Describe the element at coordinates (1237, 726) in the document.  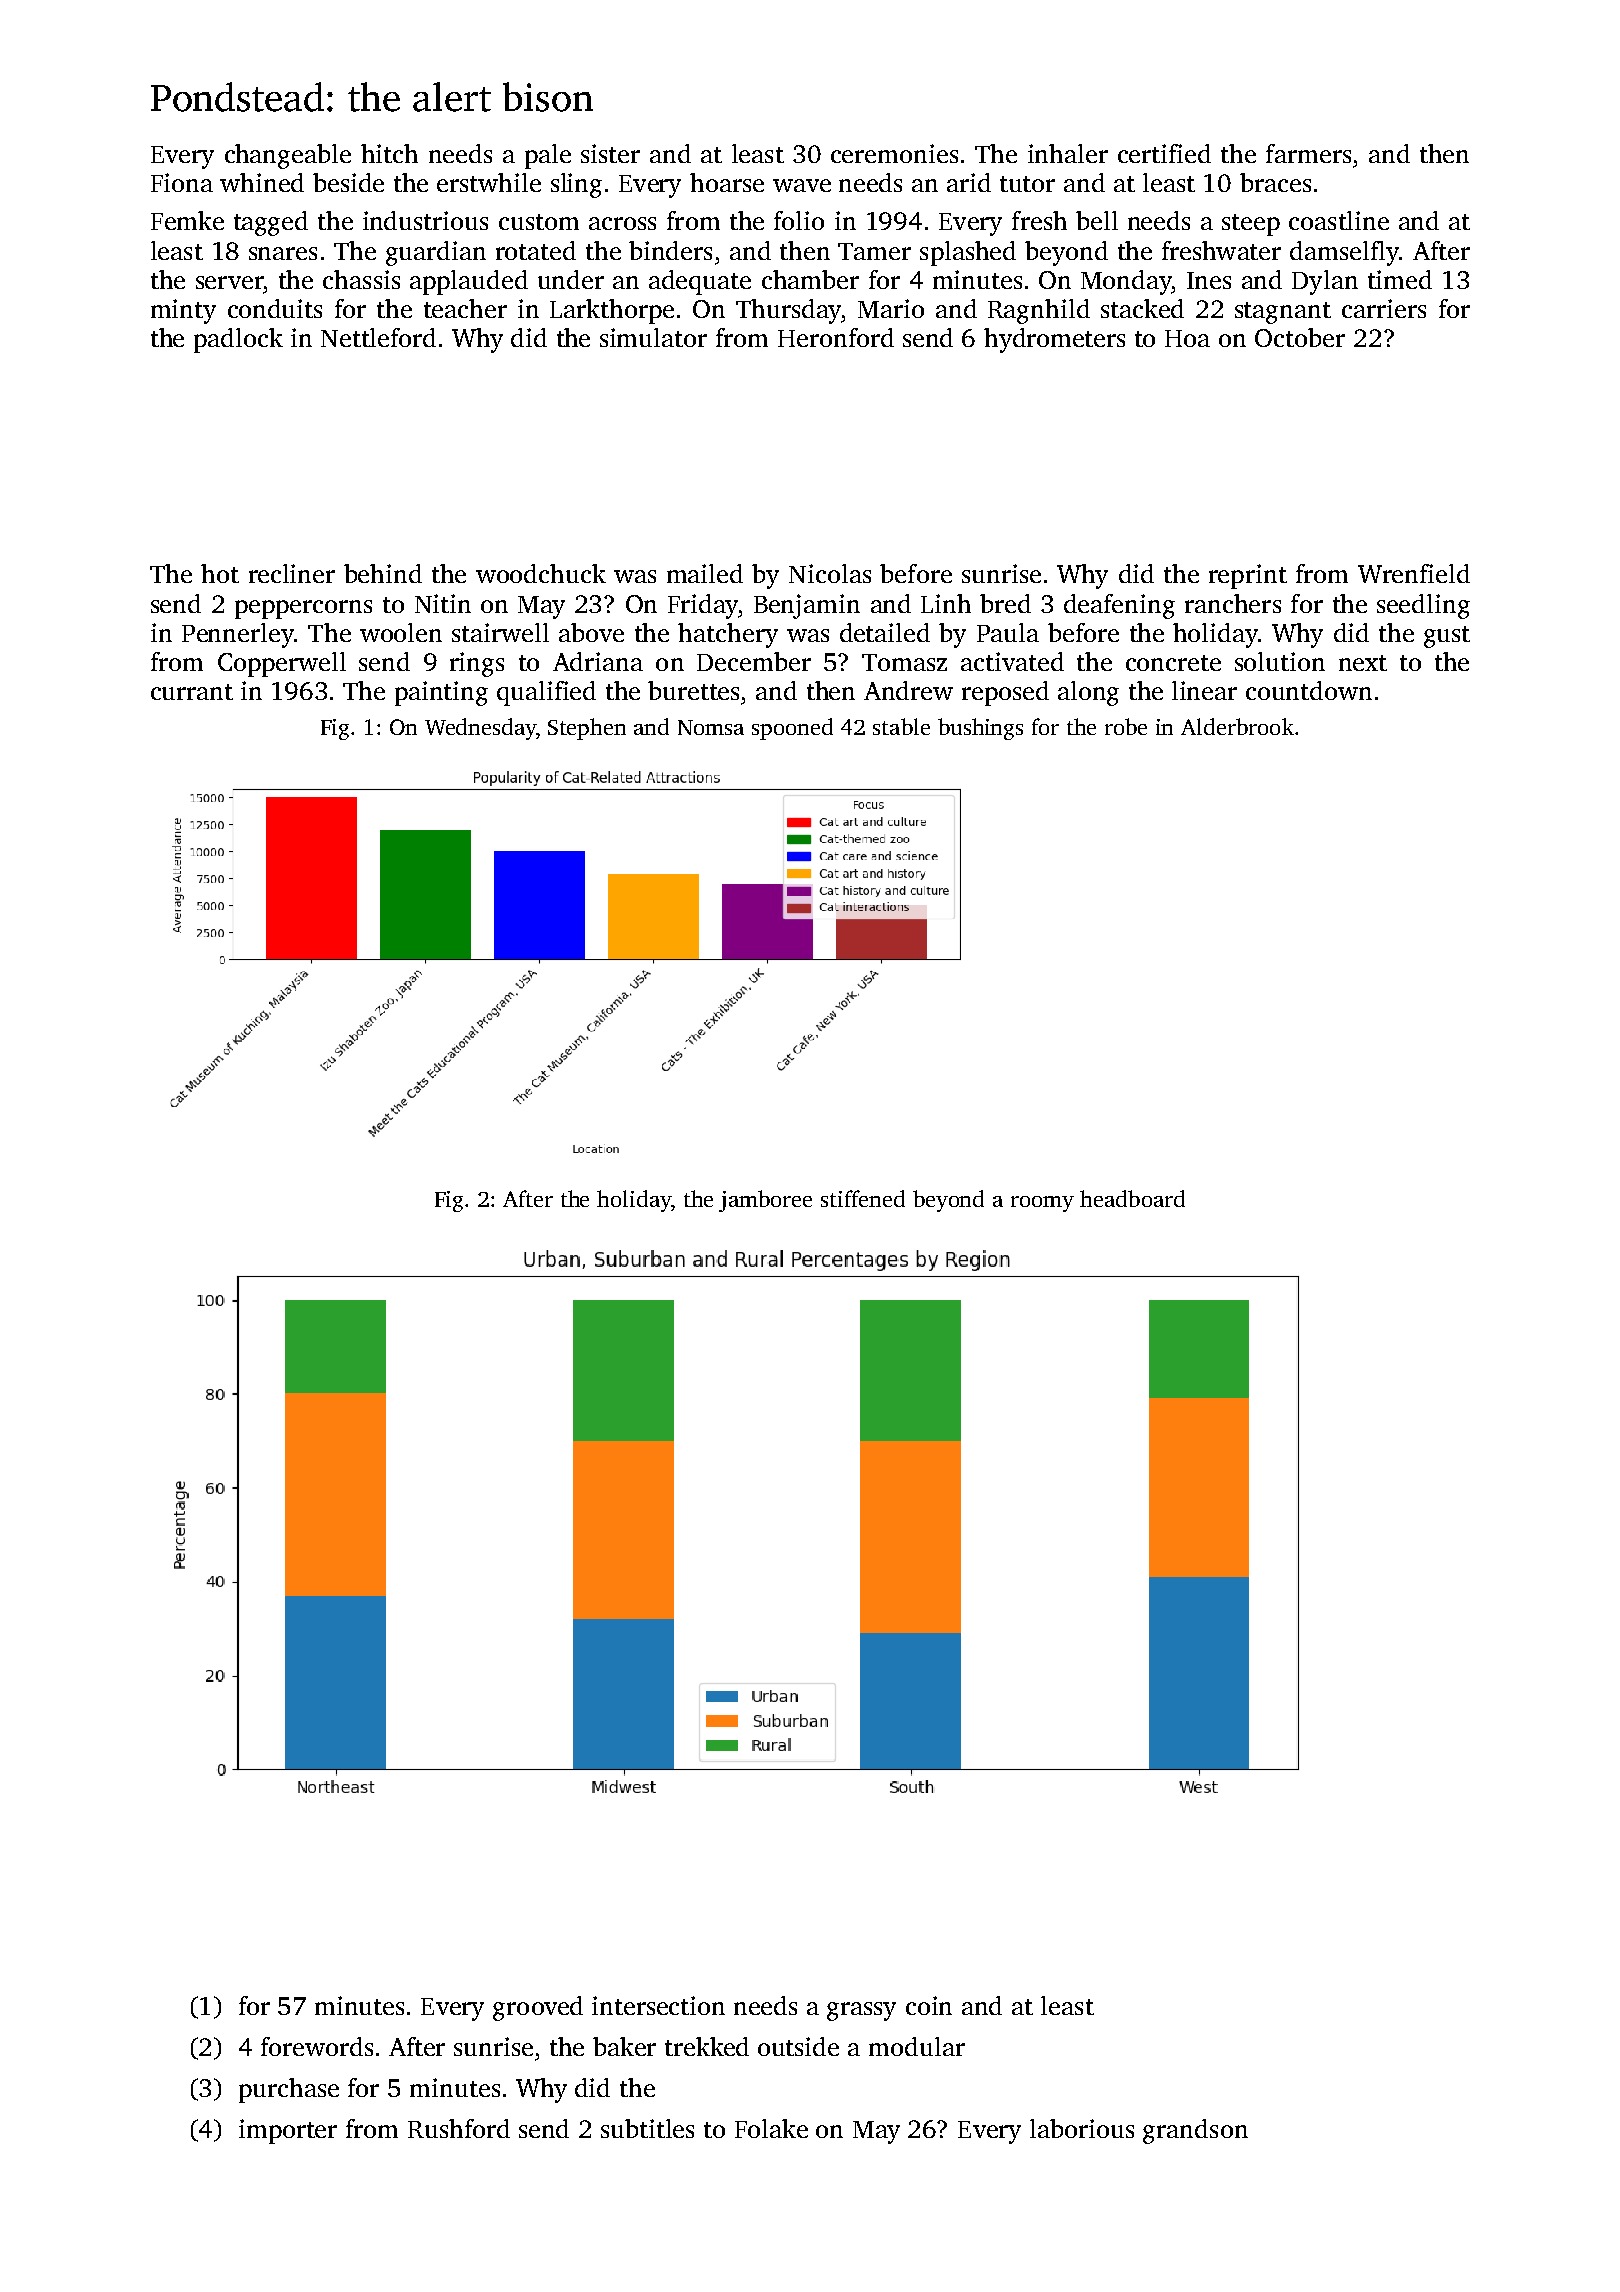
I see `Alderbrook` at that location.
